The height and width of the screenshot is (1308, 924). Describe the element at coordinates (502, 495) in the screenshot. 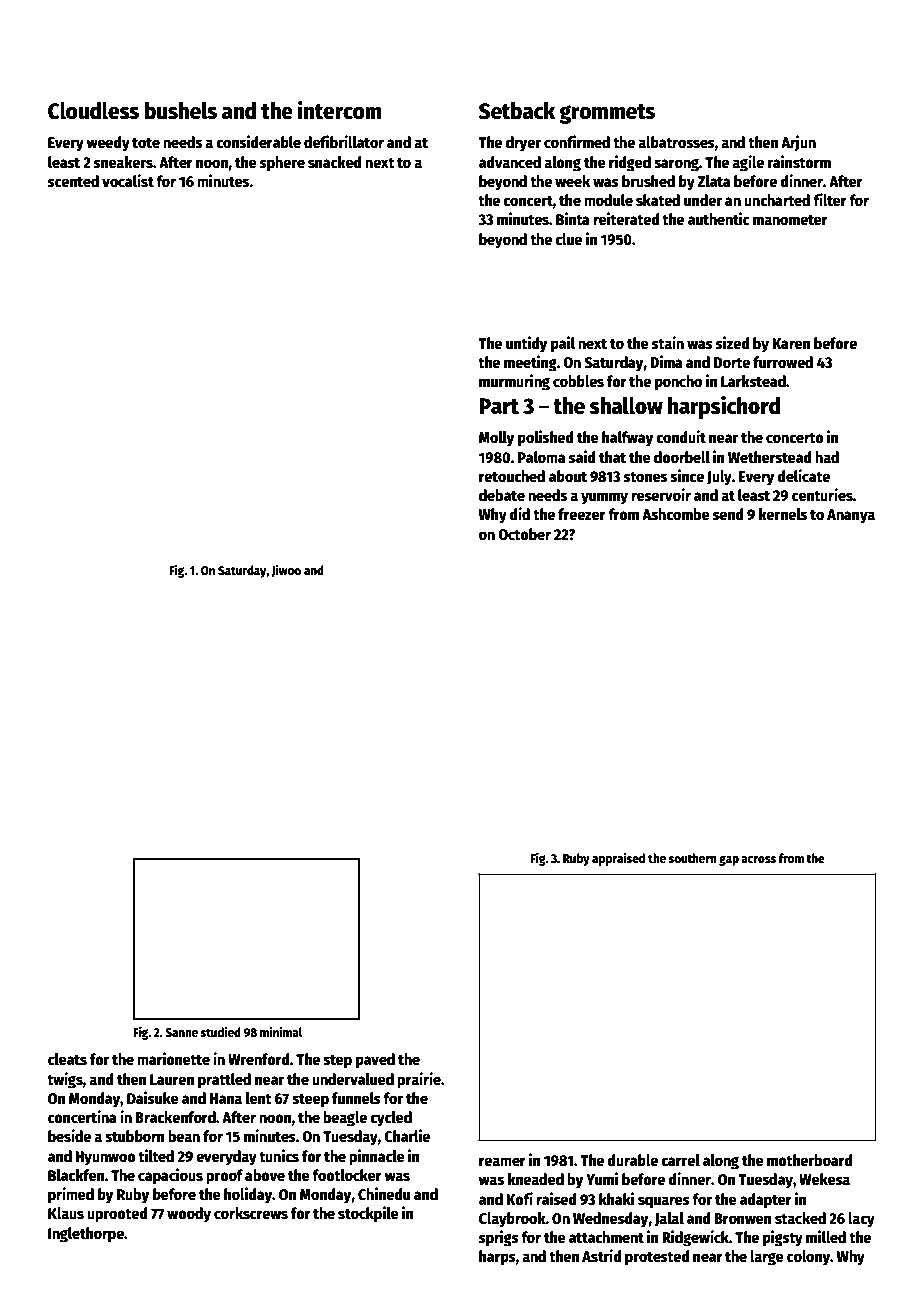

I see `debate` at that location.
